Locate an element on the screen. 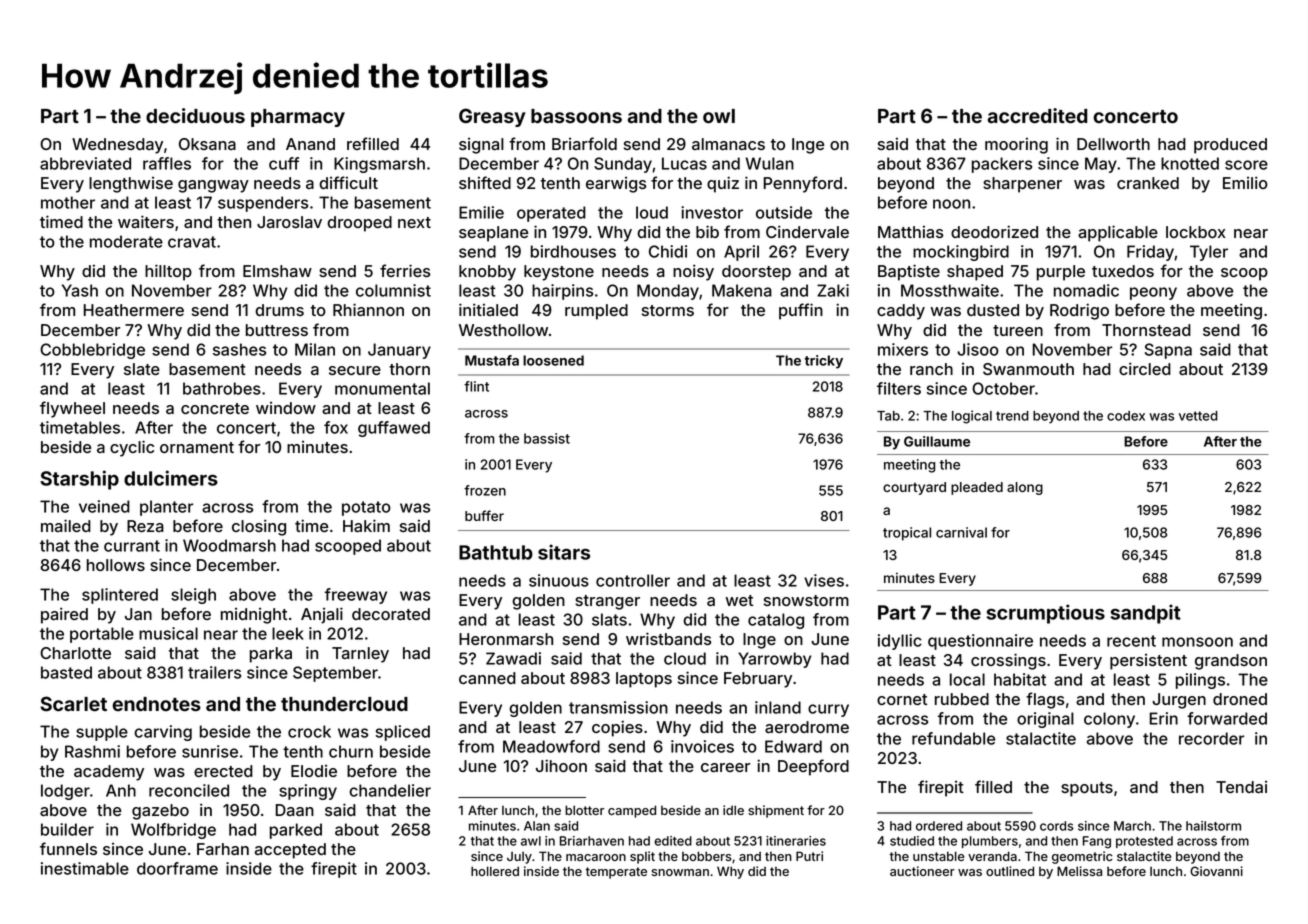 The width and height of the screenshot is (1308, 924). bassist is located at coordinates (547, 438).
